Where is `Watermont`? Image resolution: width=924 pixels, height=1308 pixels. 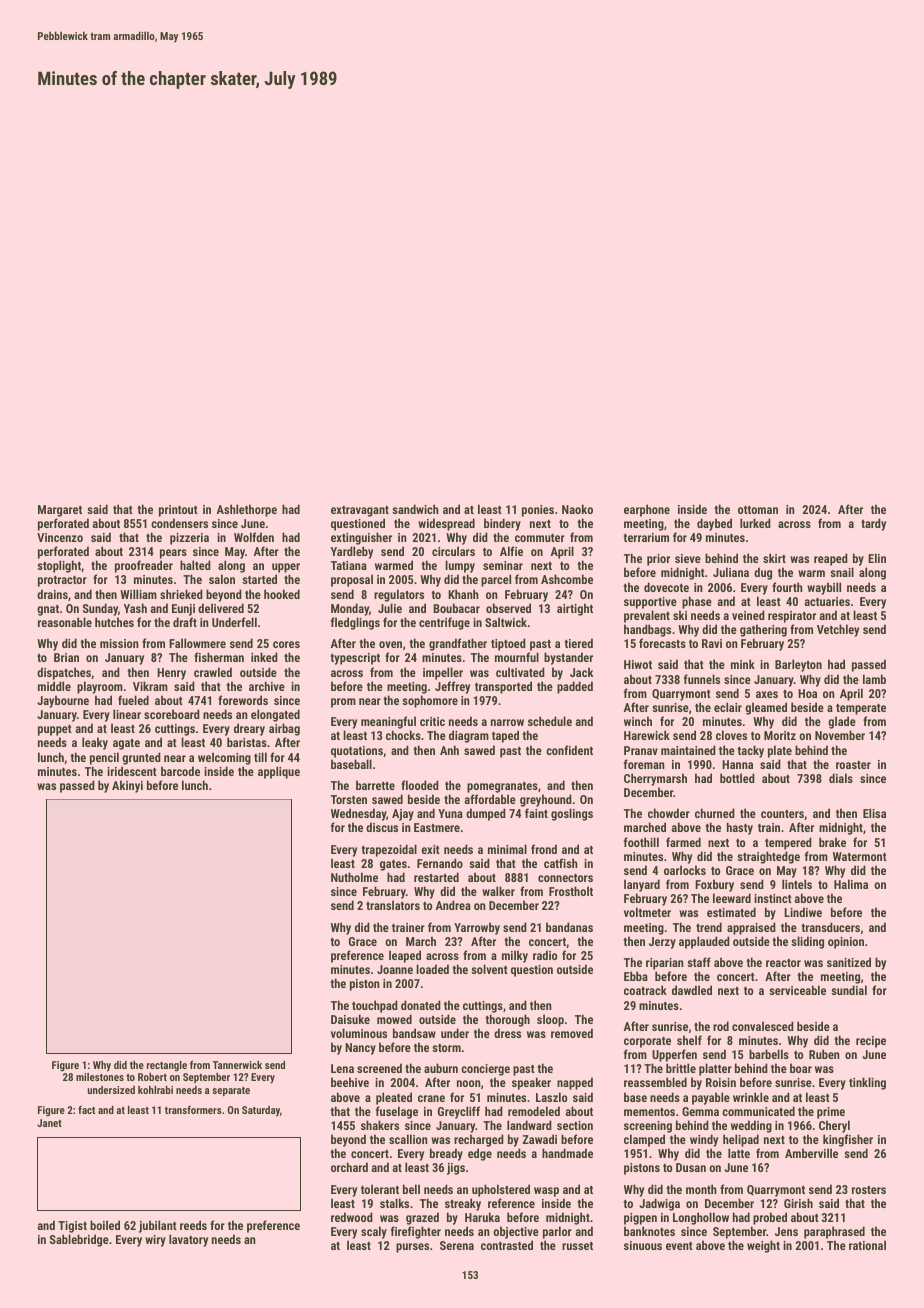 Watermont is located at coordinates (860, 856).
